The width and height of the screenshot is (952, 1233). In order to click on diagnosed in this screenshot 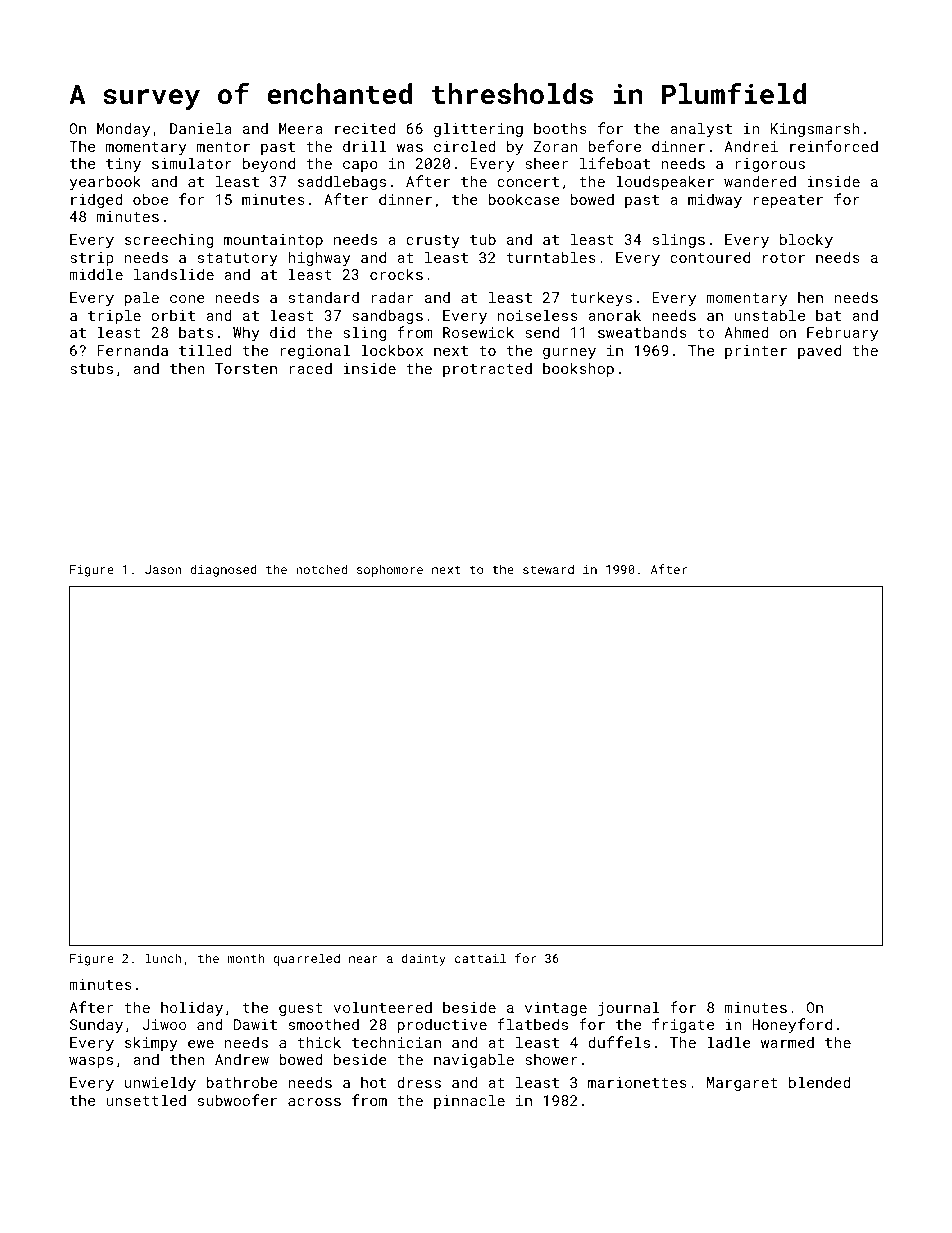, I will do `click(223, 570)`.
